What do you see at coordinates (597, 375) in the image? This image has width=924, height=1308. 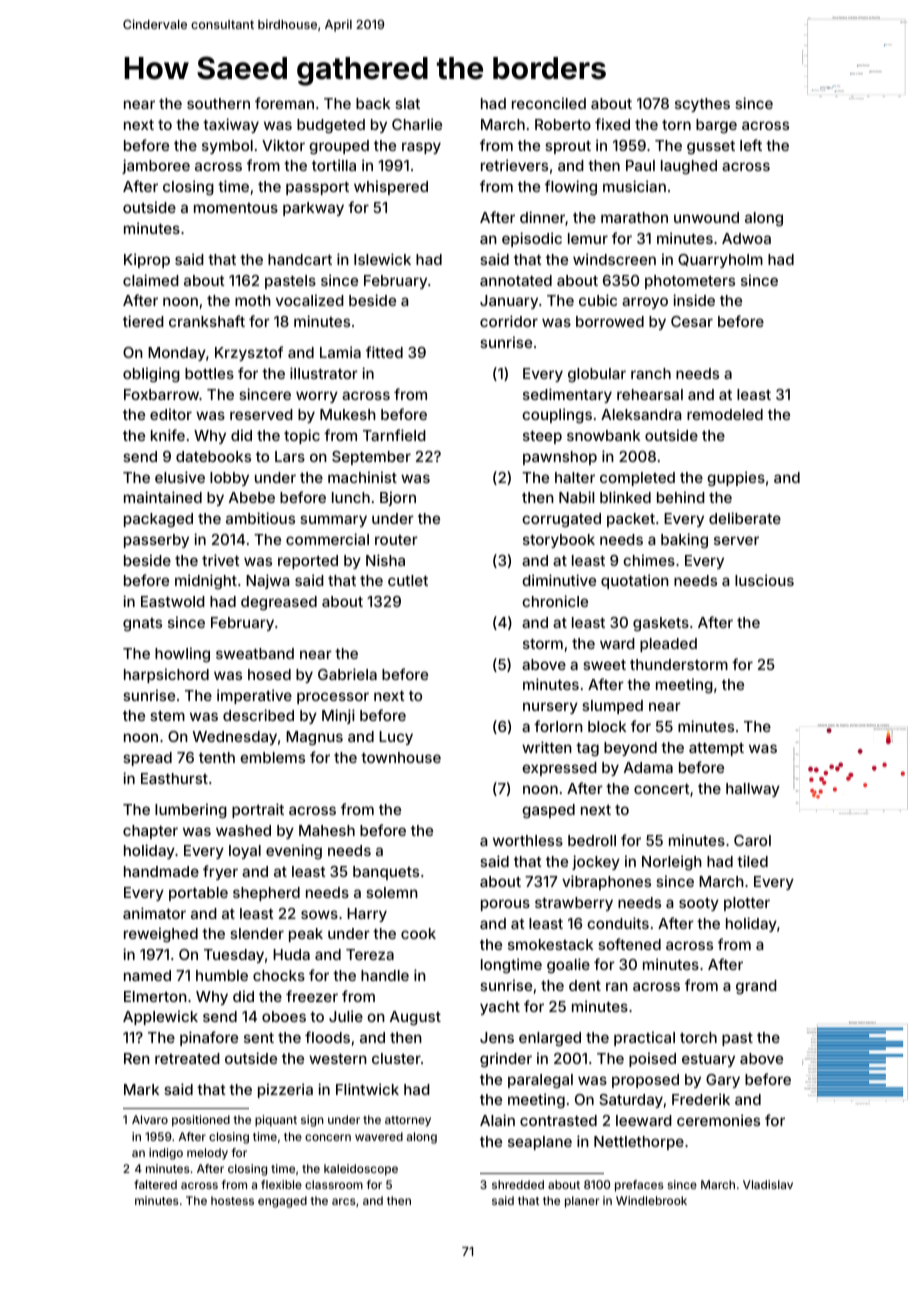 I see `globular` at bounding box center [597, 375].
